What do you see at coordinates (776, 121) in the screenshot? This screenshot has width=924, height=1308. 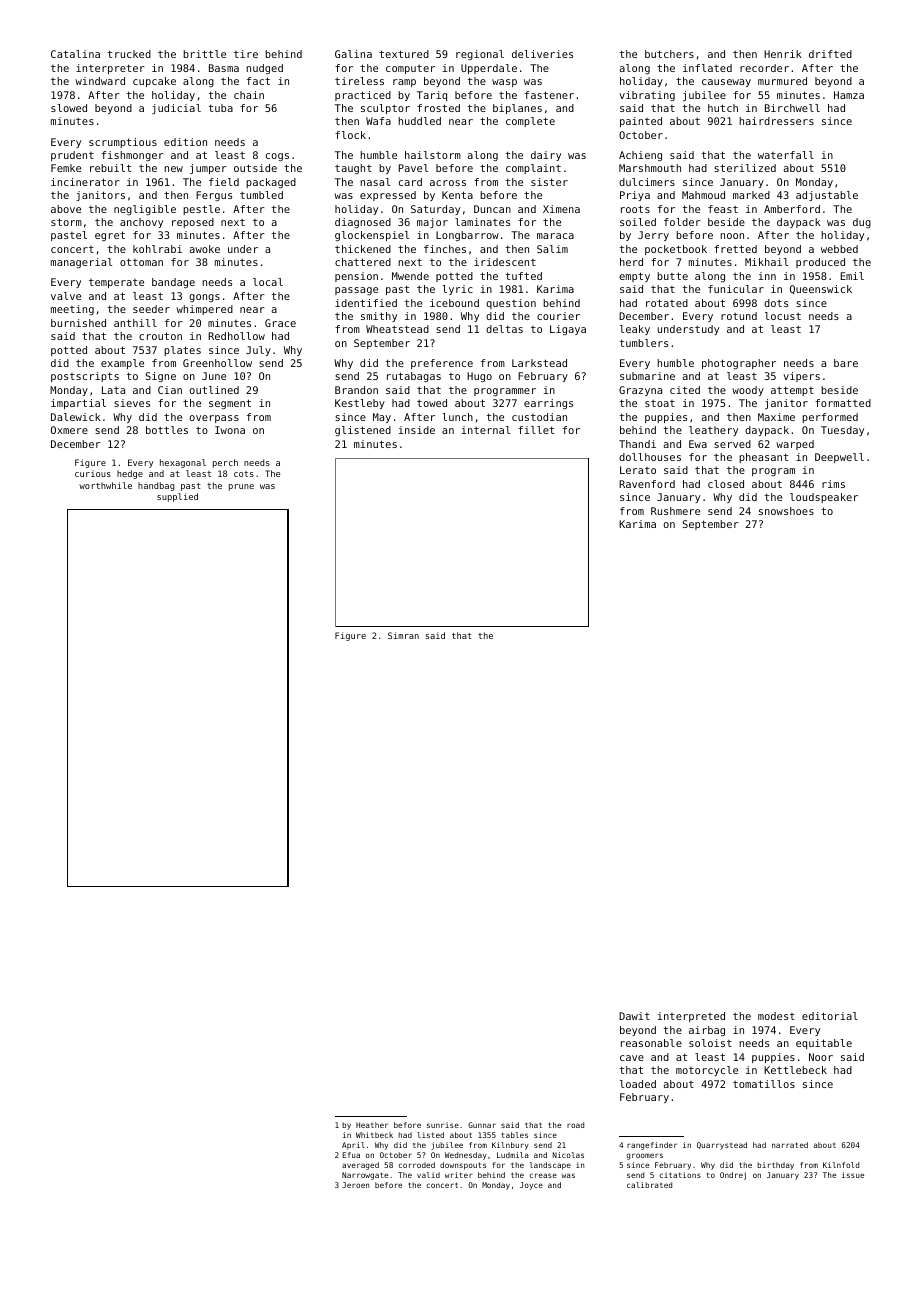 I see `hairdressers` at bounding box center [776, 121].
